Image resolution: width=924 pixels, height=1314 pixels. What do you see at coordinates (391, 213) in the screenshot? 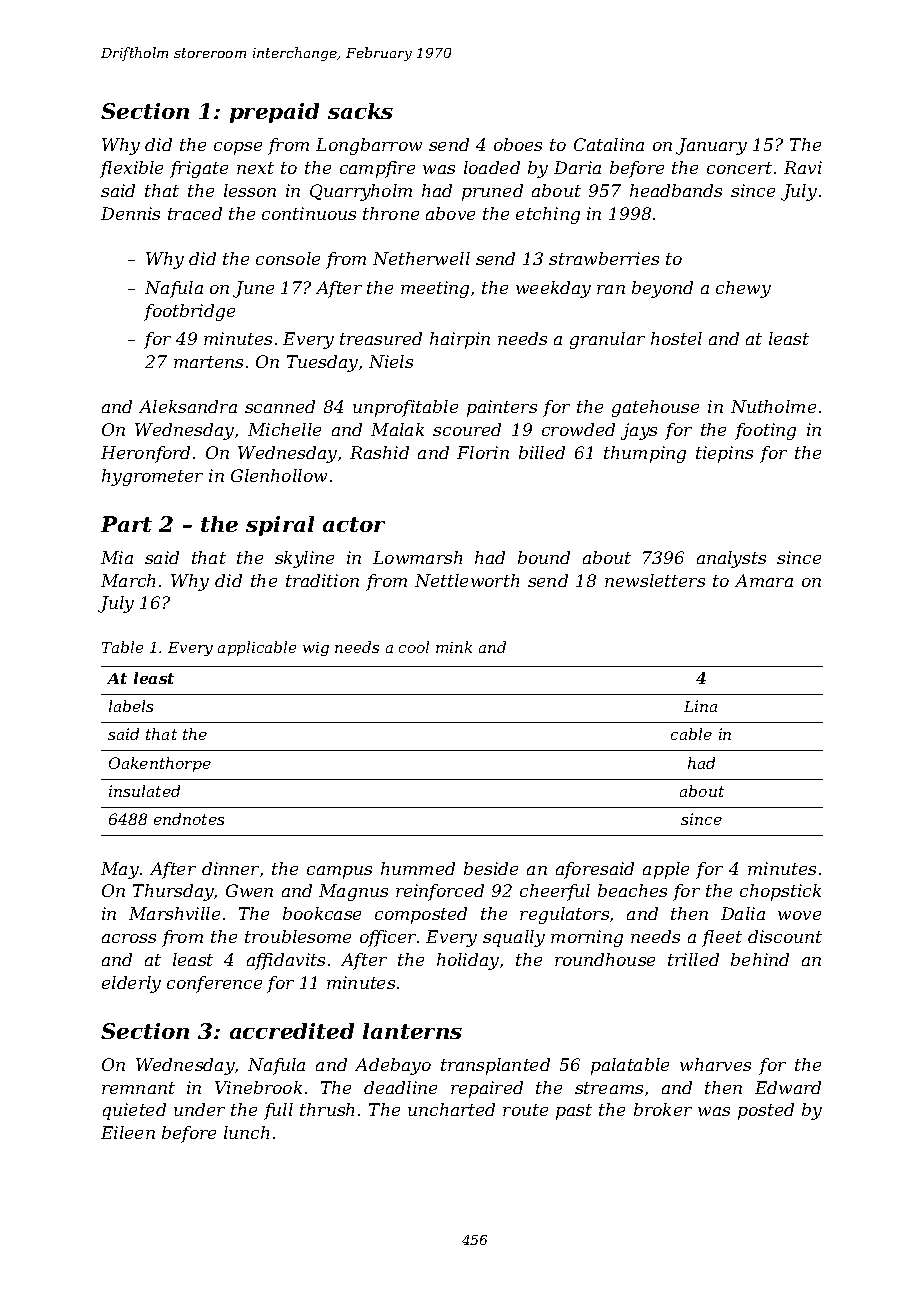
I see `throne` at bounding box center [391, 213].
